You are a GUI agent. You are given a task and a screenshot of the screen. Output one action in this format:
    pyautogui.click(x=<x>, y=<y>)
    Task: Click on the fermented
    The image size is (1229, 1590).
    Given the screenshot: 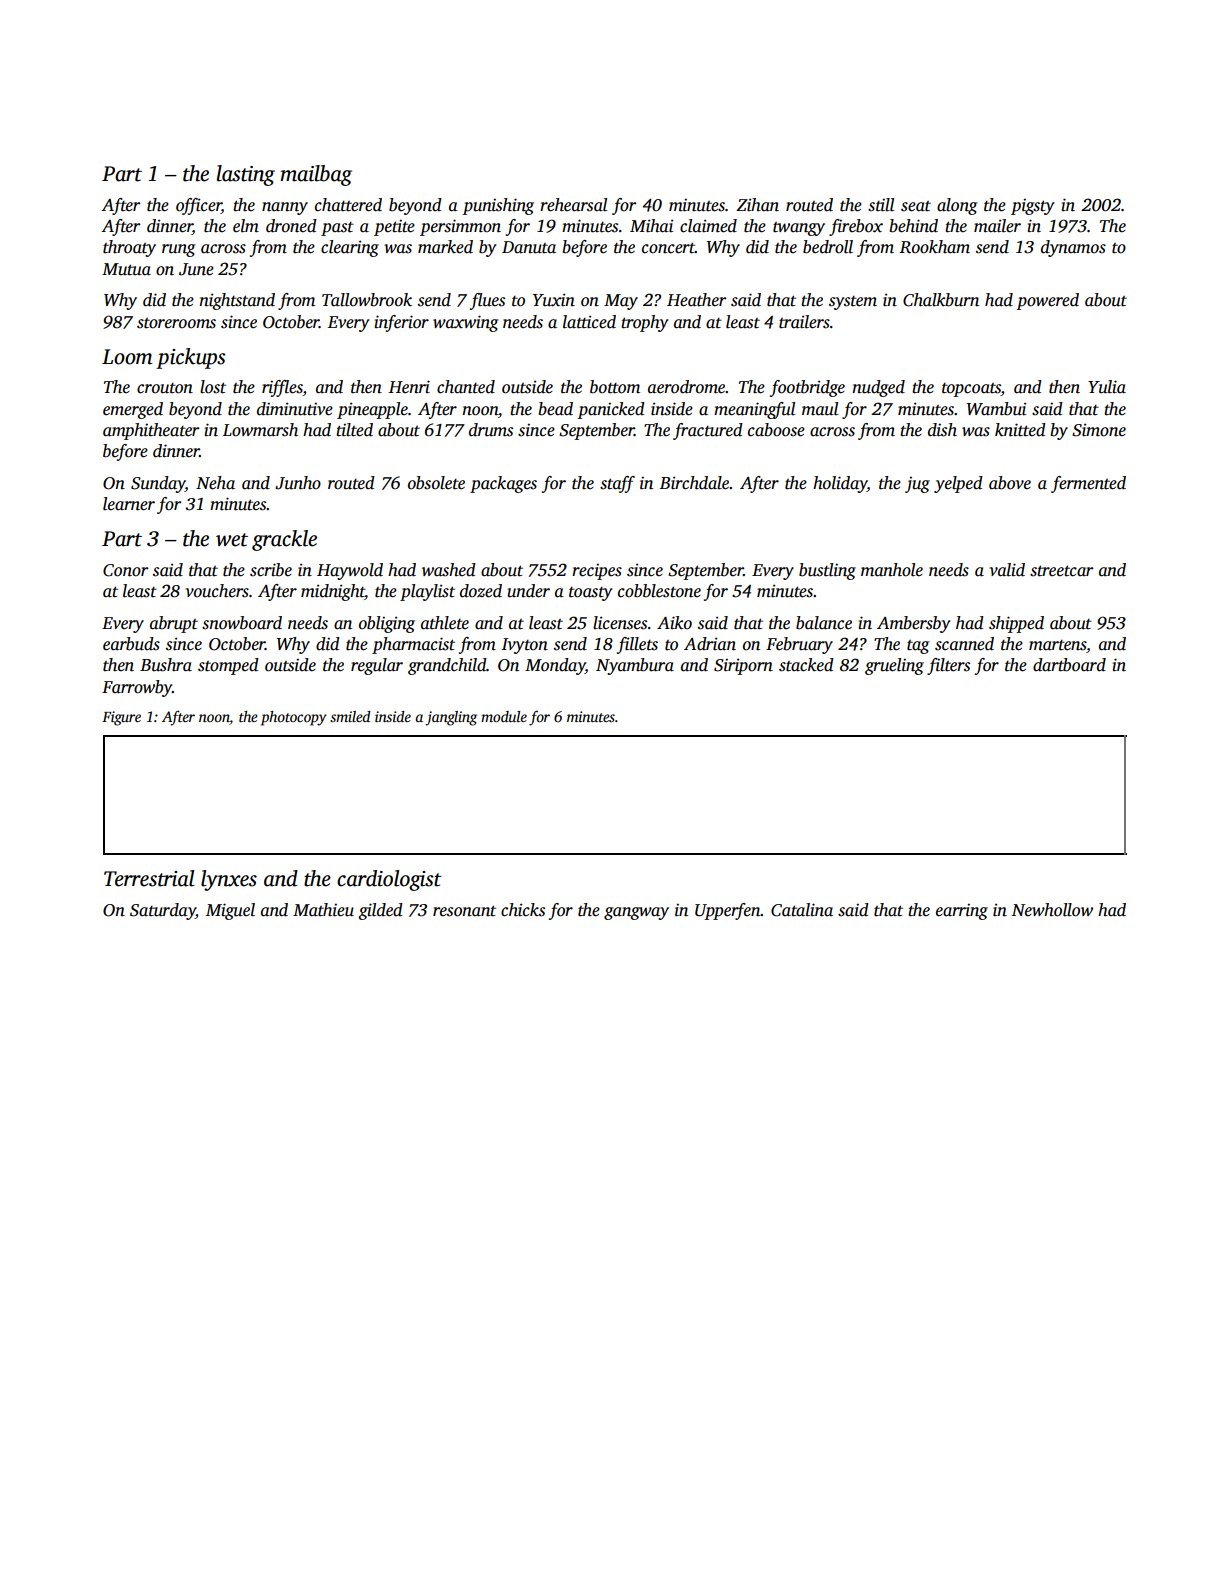 What is the action you would take?
    pyautogui.click(x=1088, y=484)
